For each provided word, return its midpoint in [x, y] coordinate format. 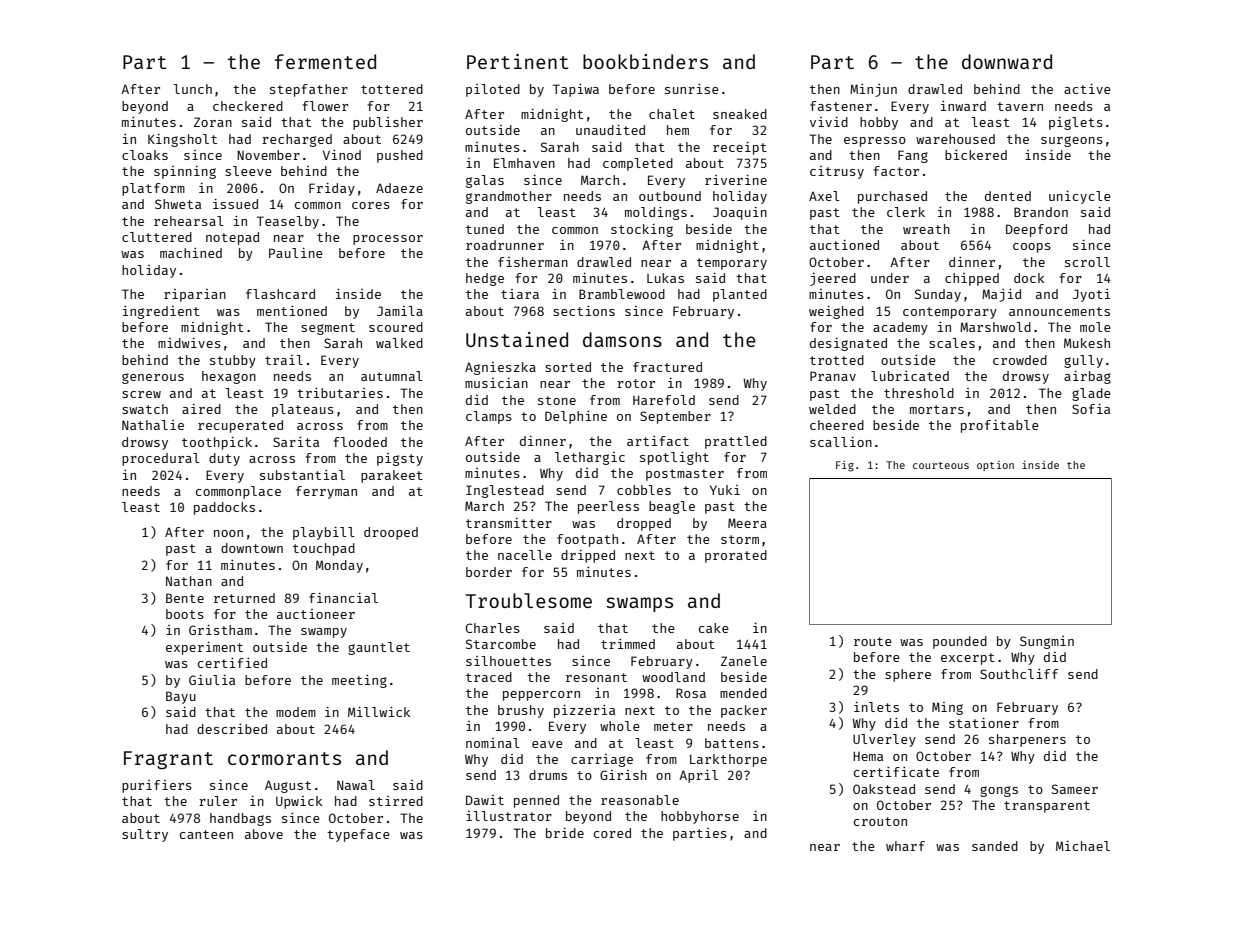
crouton [880, 821]
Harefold [664, 400]
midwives [189, 343]
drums [548, 775]
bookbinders [645, 61]
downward [1007, 61]
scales [952, 343]
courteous [941, 465]
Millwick [379, 712]
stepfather [309, 90]
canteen [206, 834]
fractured [667, 367]
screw [141, 394]
